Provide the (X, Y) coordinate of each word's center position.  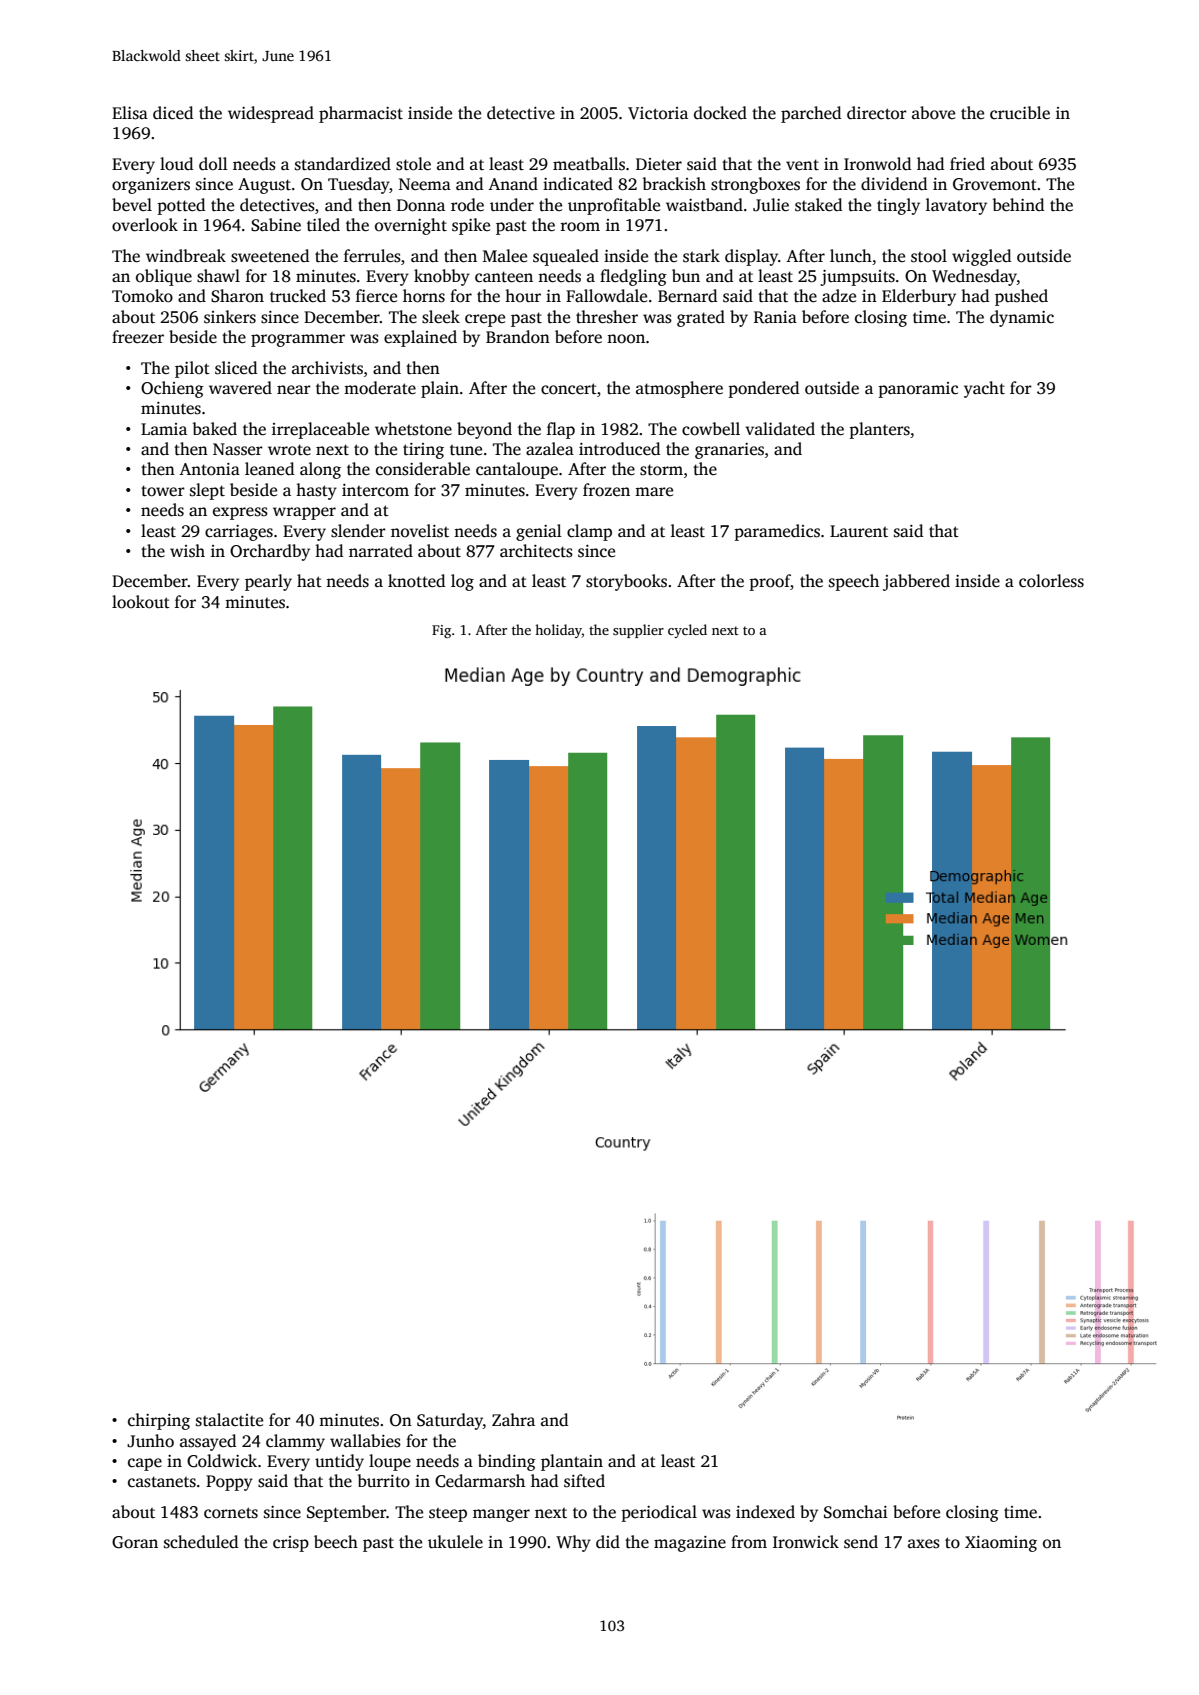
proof (770, 582)
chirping (159, 1421)
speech (854, 582)
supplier (638, 631)
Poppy (229, 1483)
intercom (375, 490)
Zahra (513, 1419)
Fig (441, 631)
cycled (687, 631)
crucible (1020, 113)
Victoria (658, 113)
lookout (141, 602)
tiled (323, 225)
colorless (1051, 581)
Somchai (856, 1512)
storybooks (626, 582)
